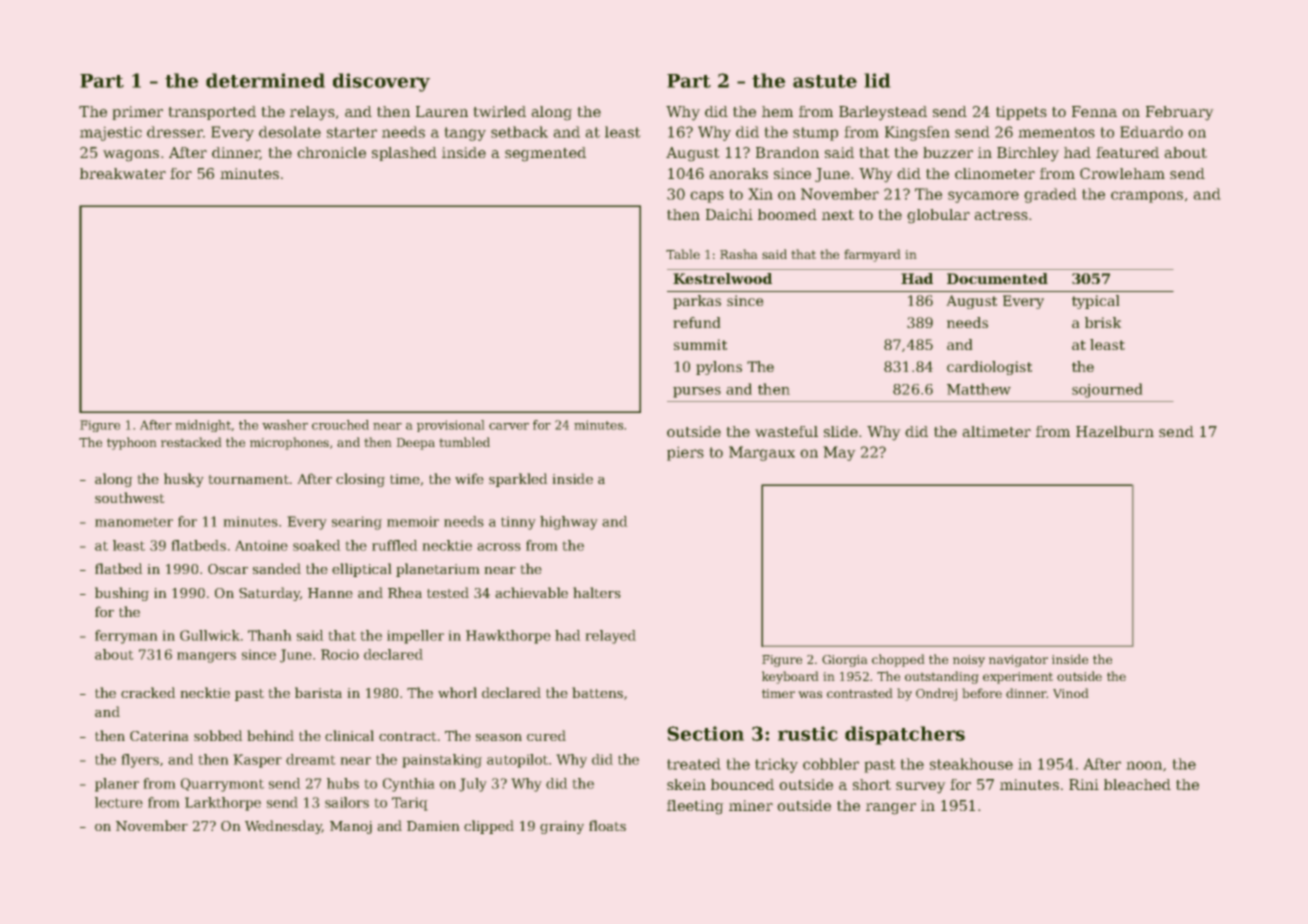 The image size is (1308, 924). I want to click on Crowleham, so click(1122, 173).
